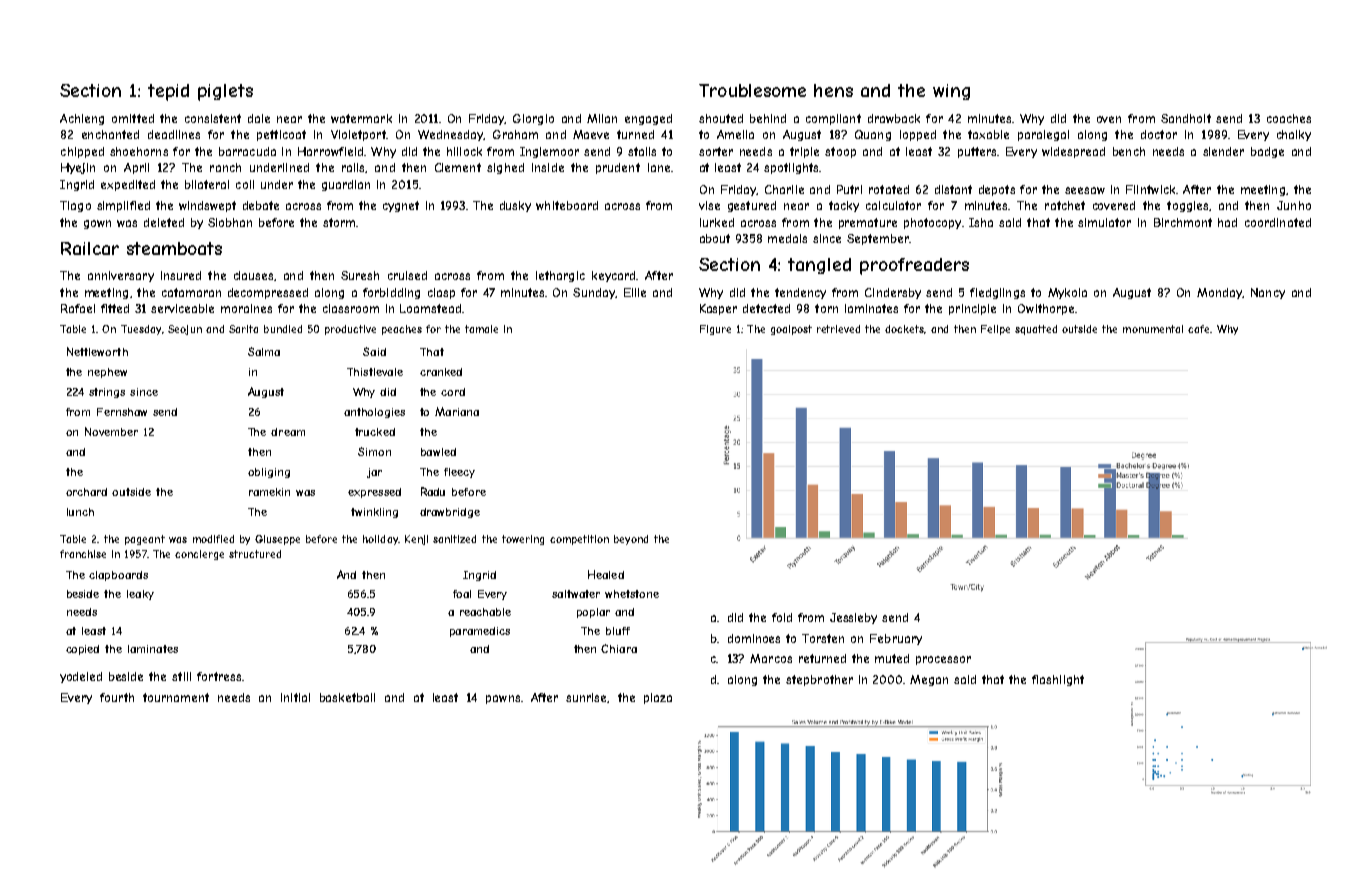 The image size is (1372, 887). What do you see at coordinates (1058, 680) in the screenshot?
I see `flashlight` at bounding box center [1058, 680].
